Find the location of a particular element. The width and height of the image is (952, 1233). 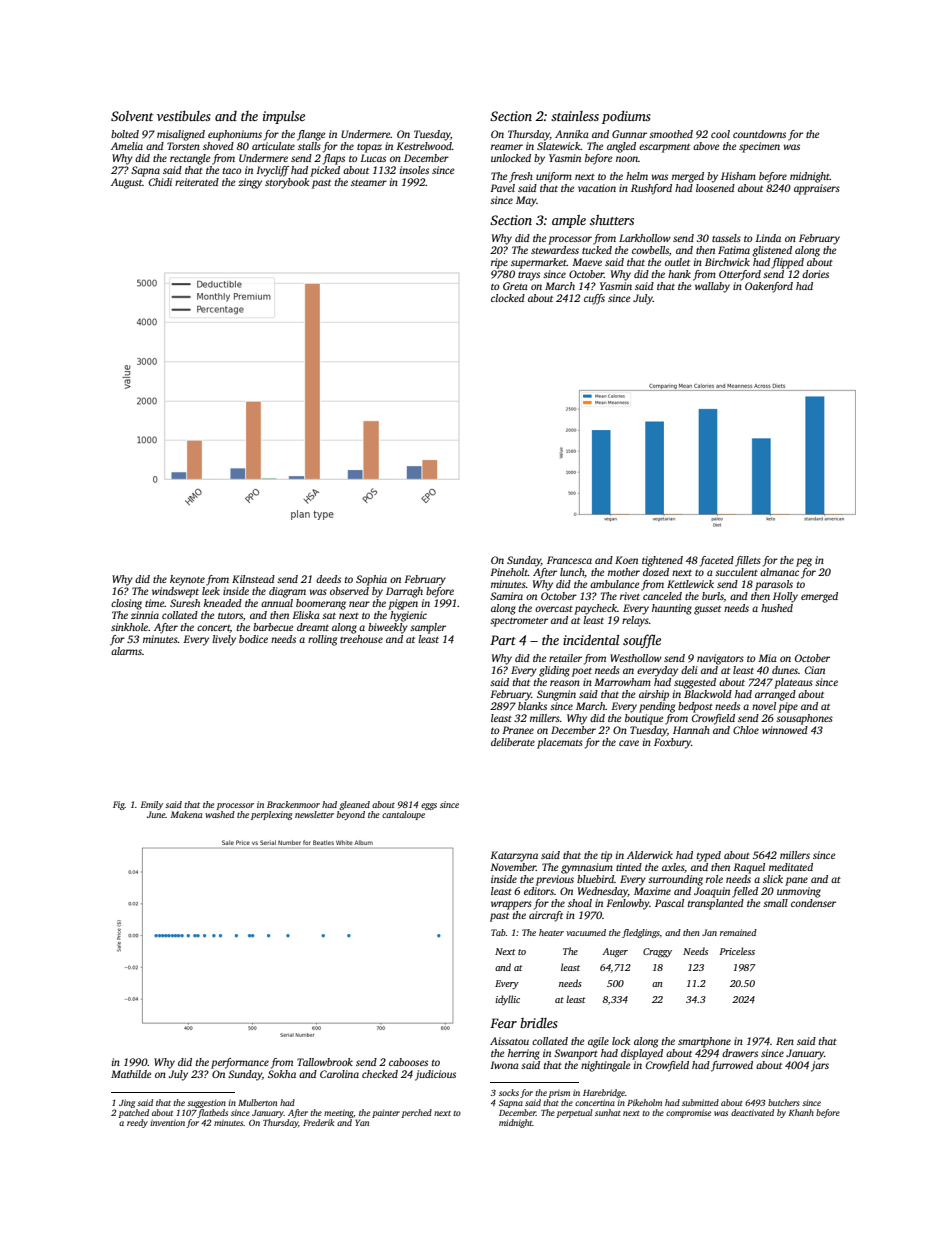

cuffs is located at coordinates (594, 299).
